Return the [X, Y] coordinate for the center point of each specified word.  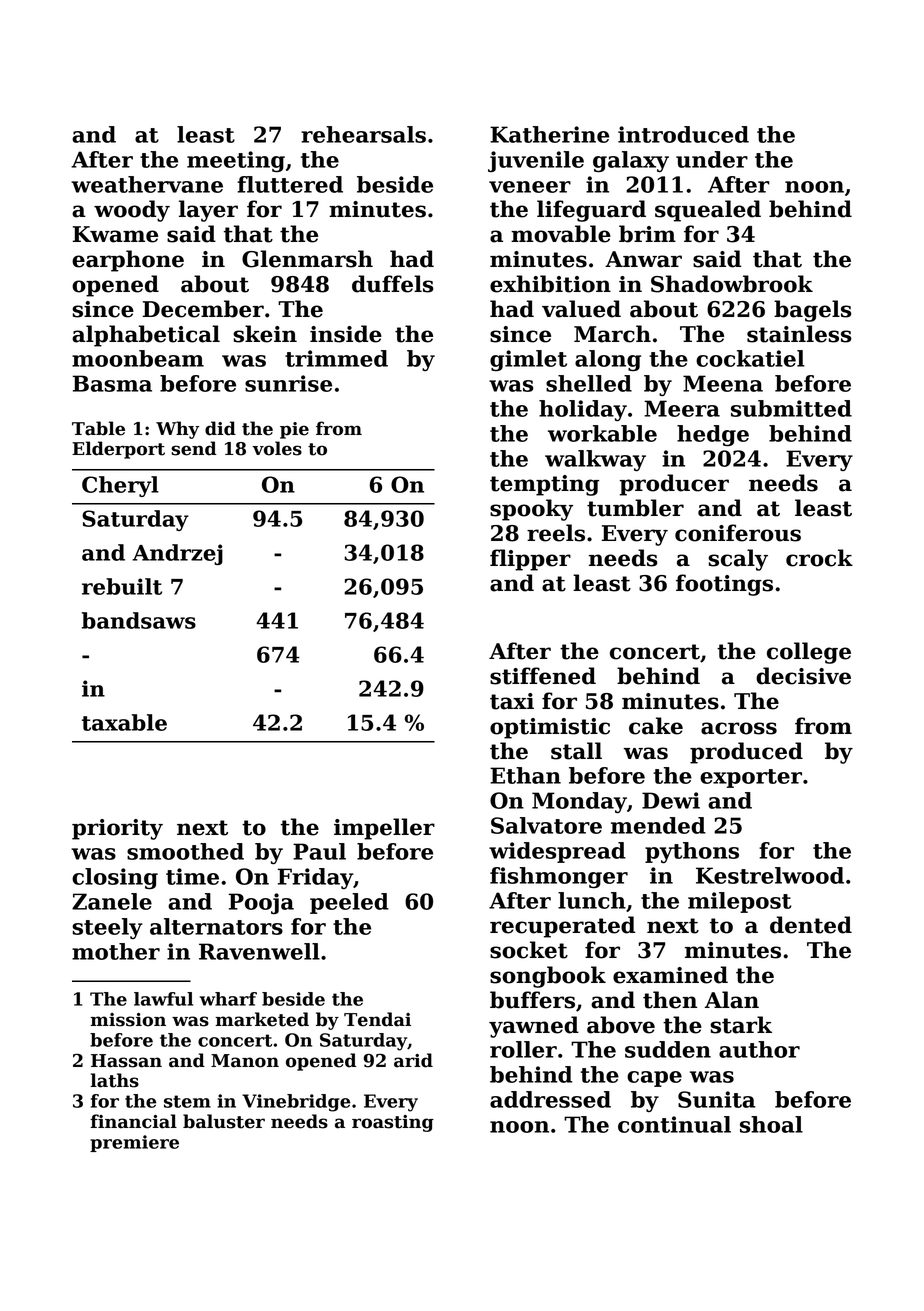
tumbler [635, 508]
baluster [224, 1121]
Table [98, 428]
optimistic [550, 728]
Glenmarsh [307, 259]
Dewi [671, 800]
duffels [393, 284]
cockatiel [750, 358]
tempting [544, 485]
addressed [550, 1099]
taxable [124, 722]
